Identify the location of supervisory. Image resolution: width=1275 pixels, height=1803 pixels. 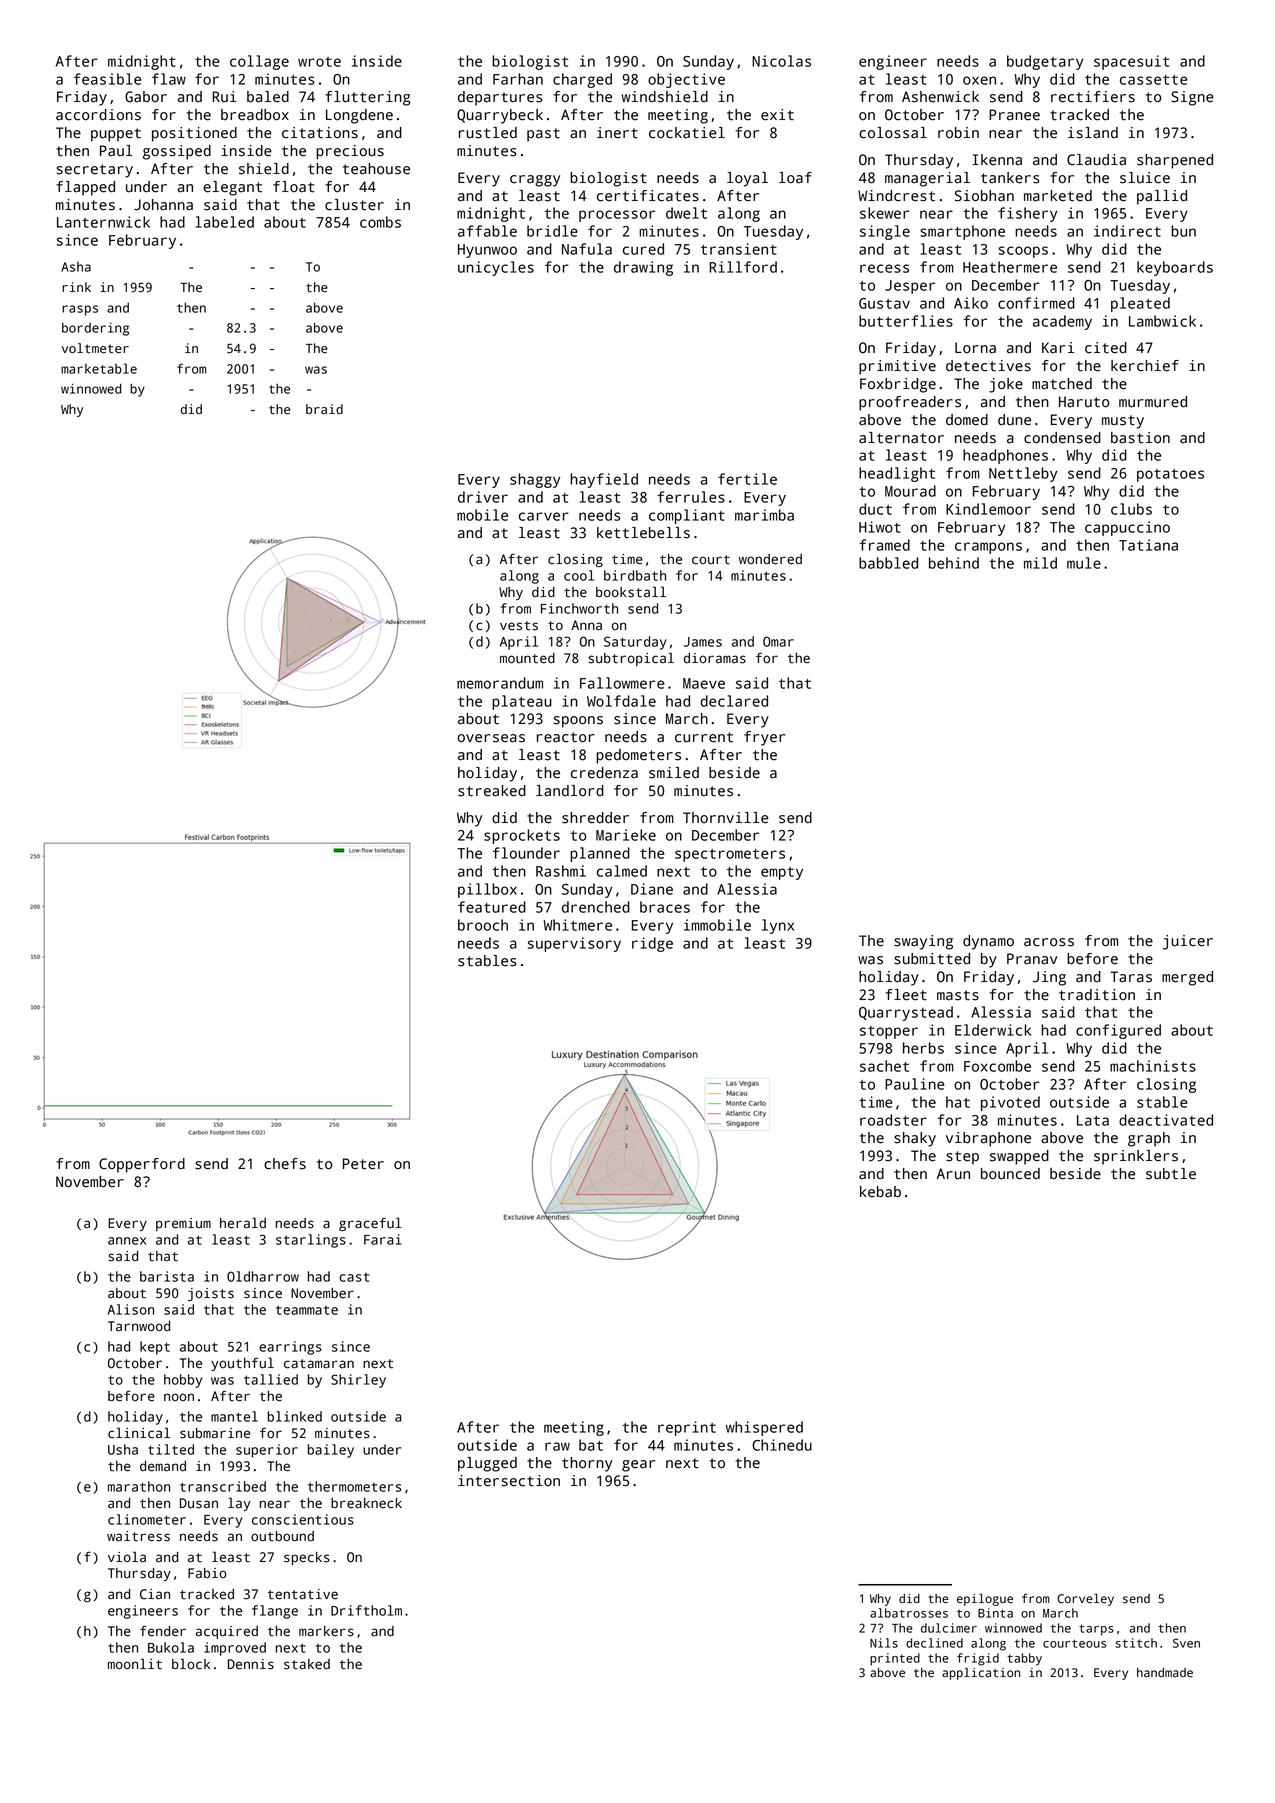
(574, 944).
